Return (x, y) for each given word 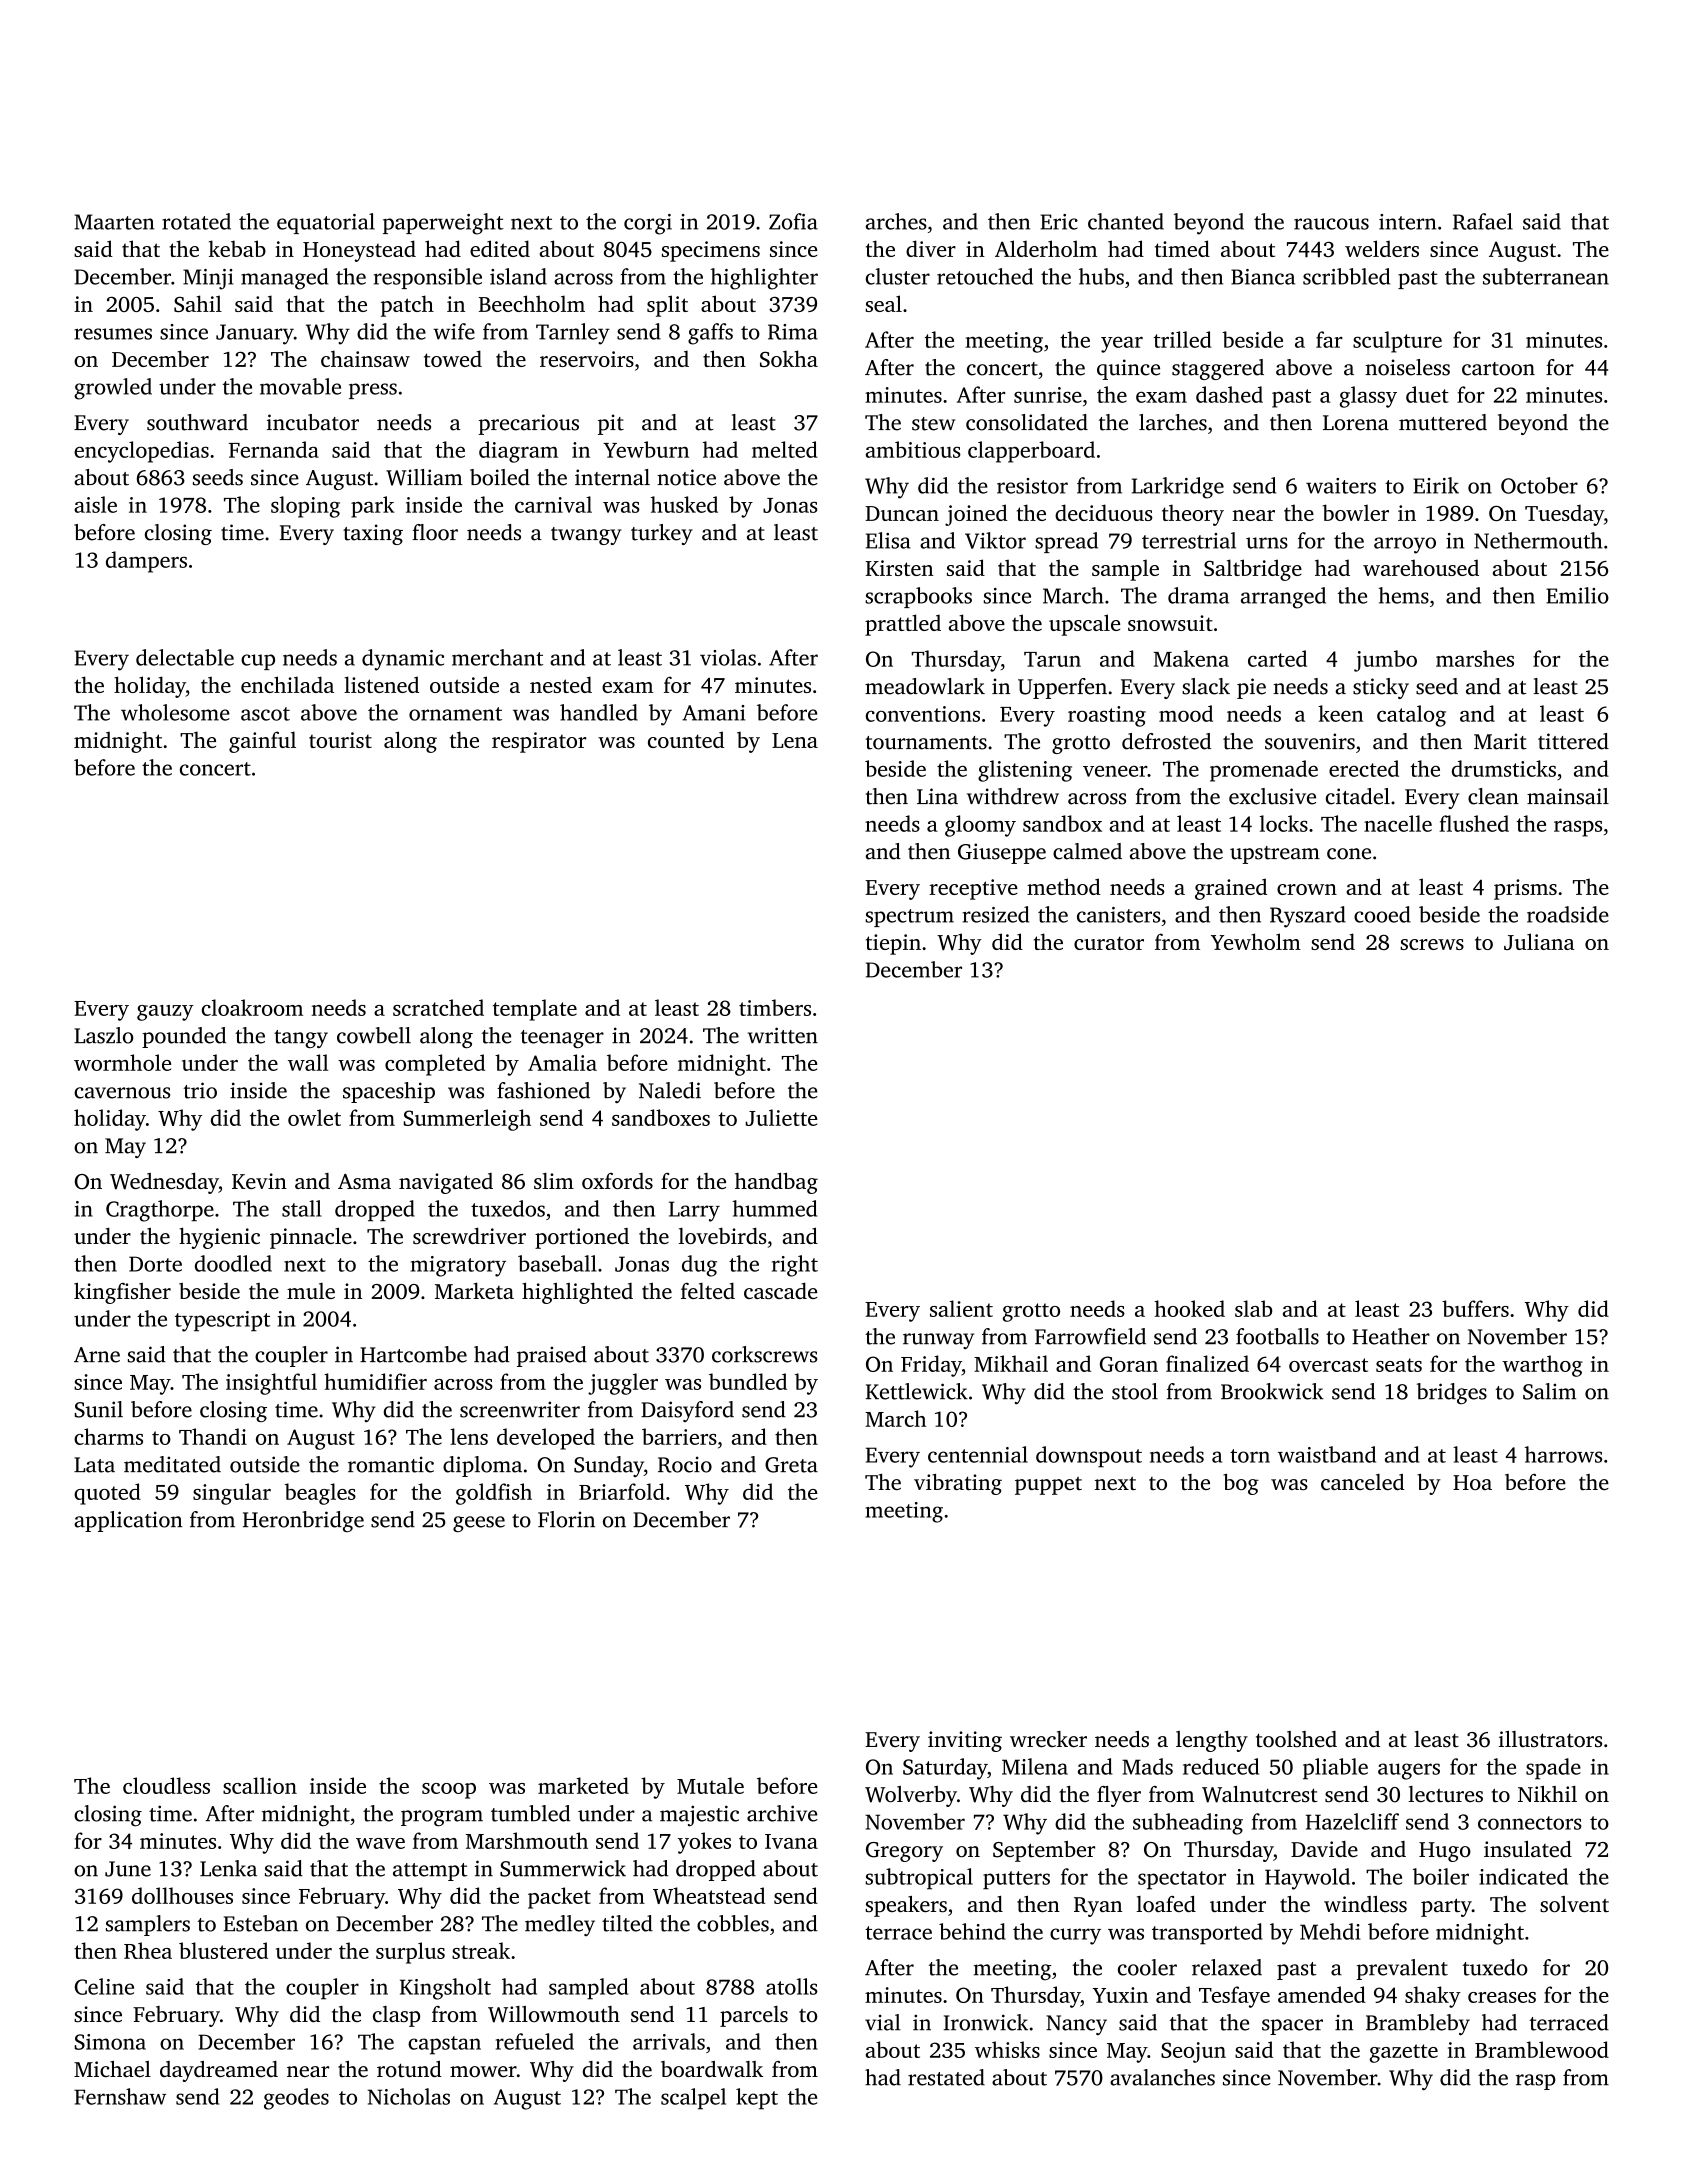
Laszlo (103, 1035)
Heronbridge (303, 1521)
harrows (1563, 1454)
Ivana (791, 1841)
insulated (1528, 1849)
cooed (1382, 914)
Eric (1059, 222)
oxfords (617, 1181)
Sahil (198, 303)
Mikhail (1011, 1363)
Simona (110, 2042)
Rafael (1483, 221)
